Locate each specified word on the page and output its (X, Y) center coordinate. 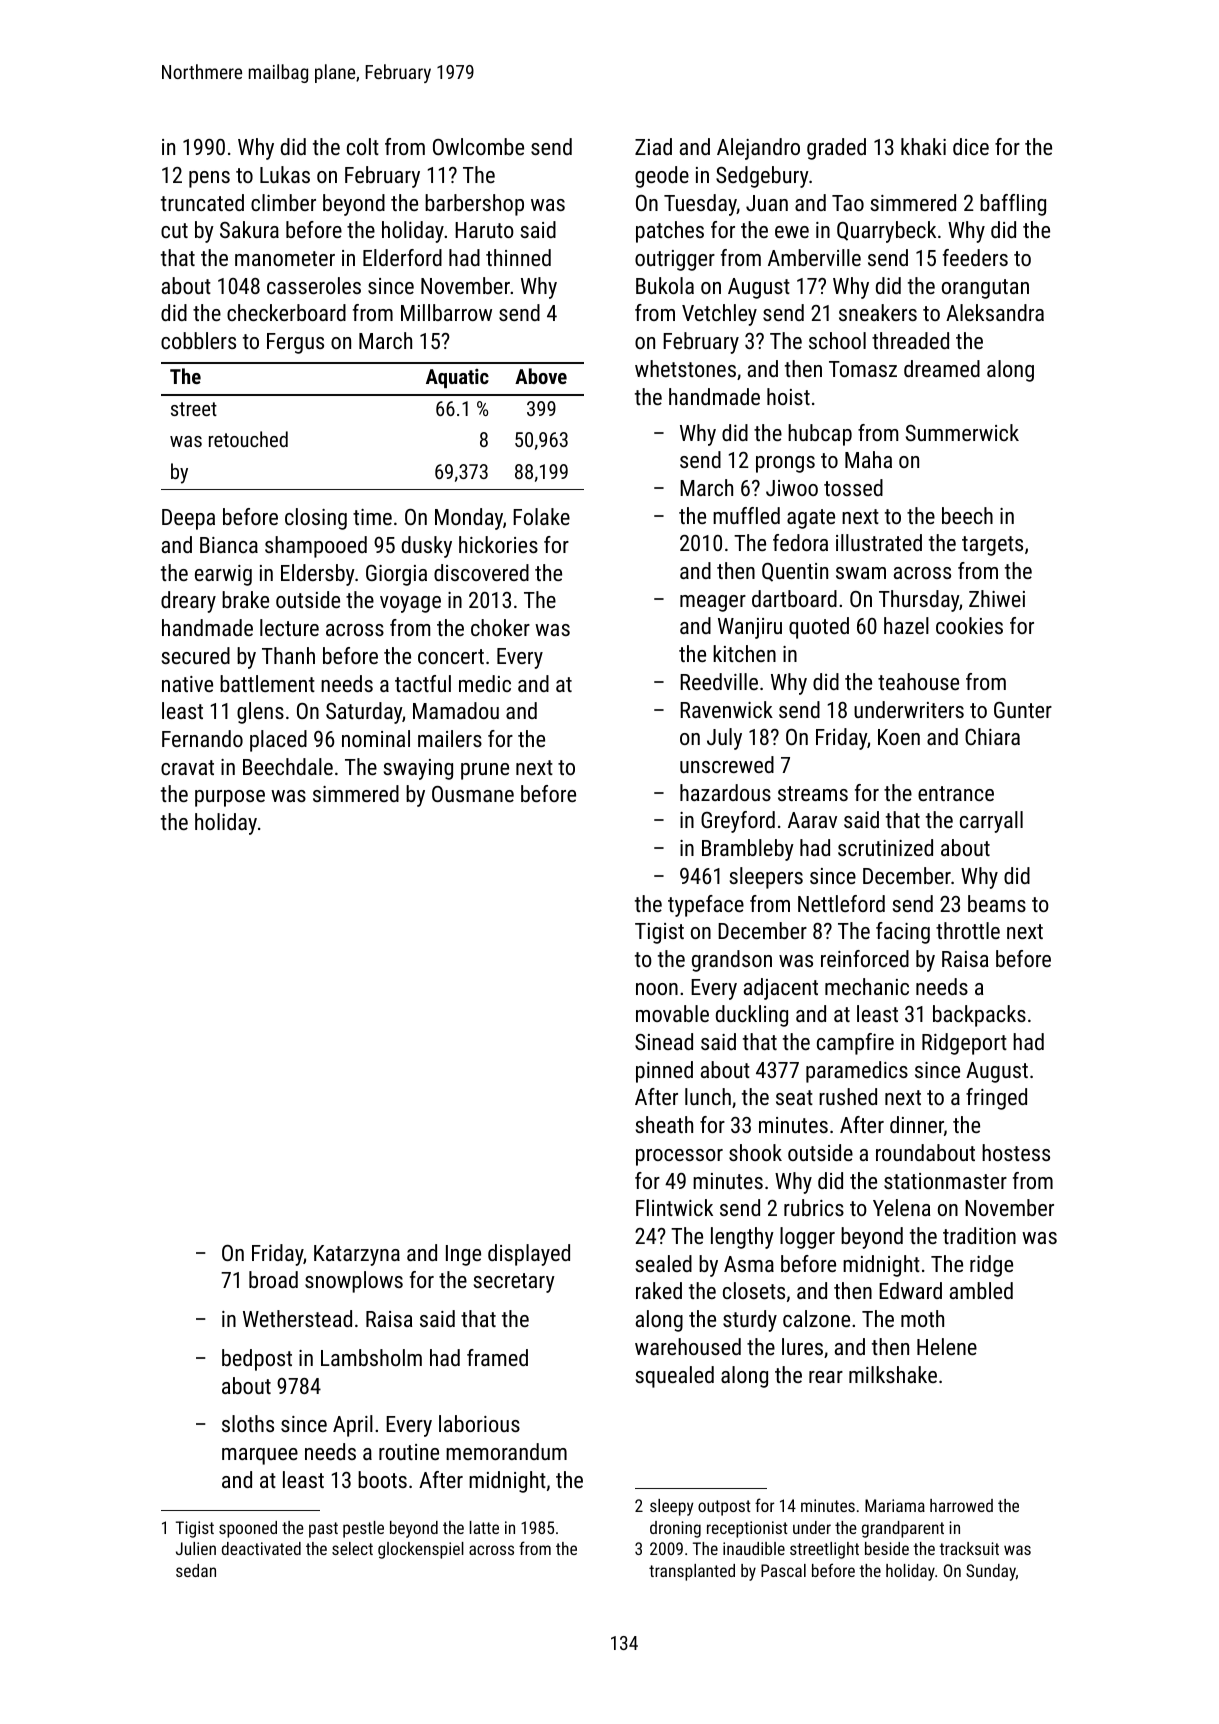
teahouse (918, 681)
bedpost (257, 1360)
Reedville (719, 681)
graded (836, 149)
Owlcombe (478, 146)
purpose (230, 798)
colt (363, 146)
